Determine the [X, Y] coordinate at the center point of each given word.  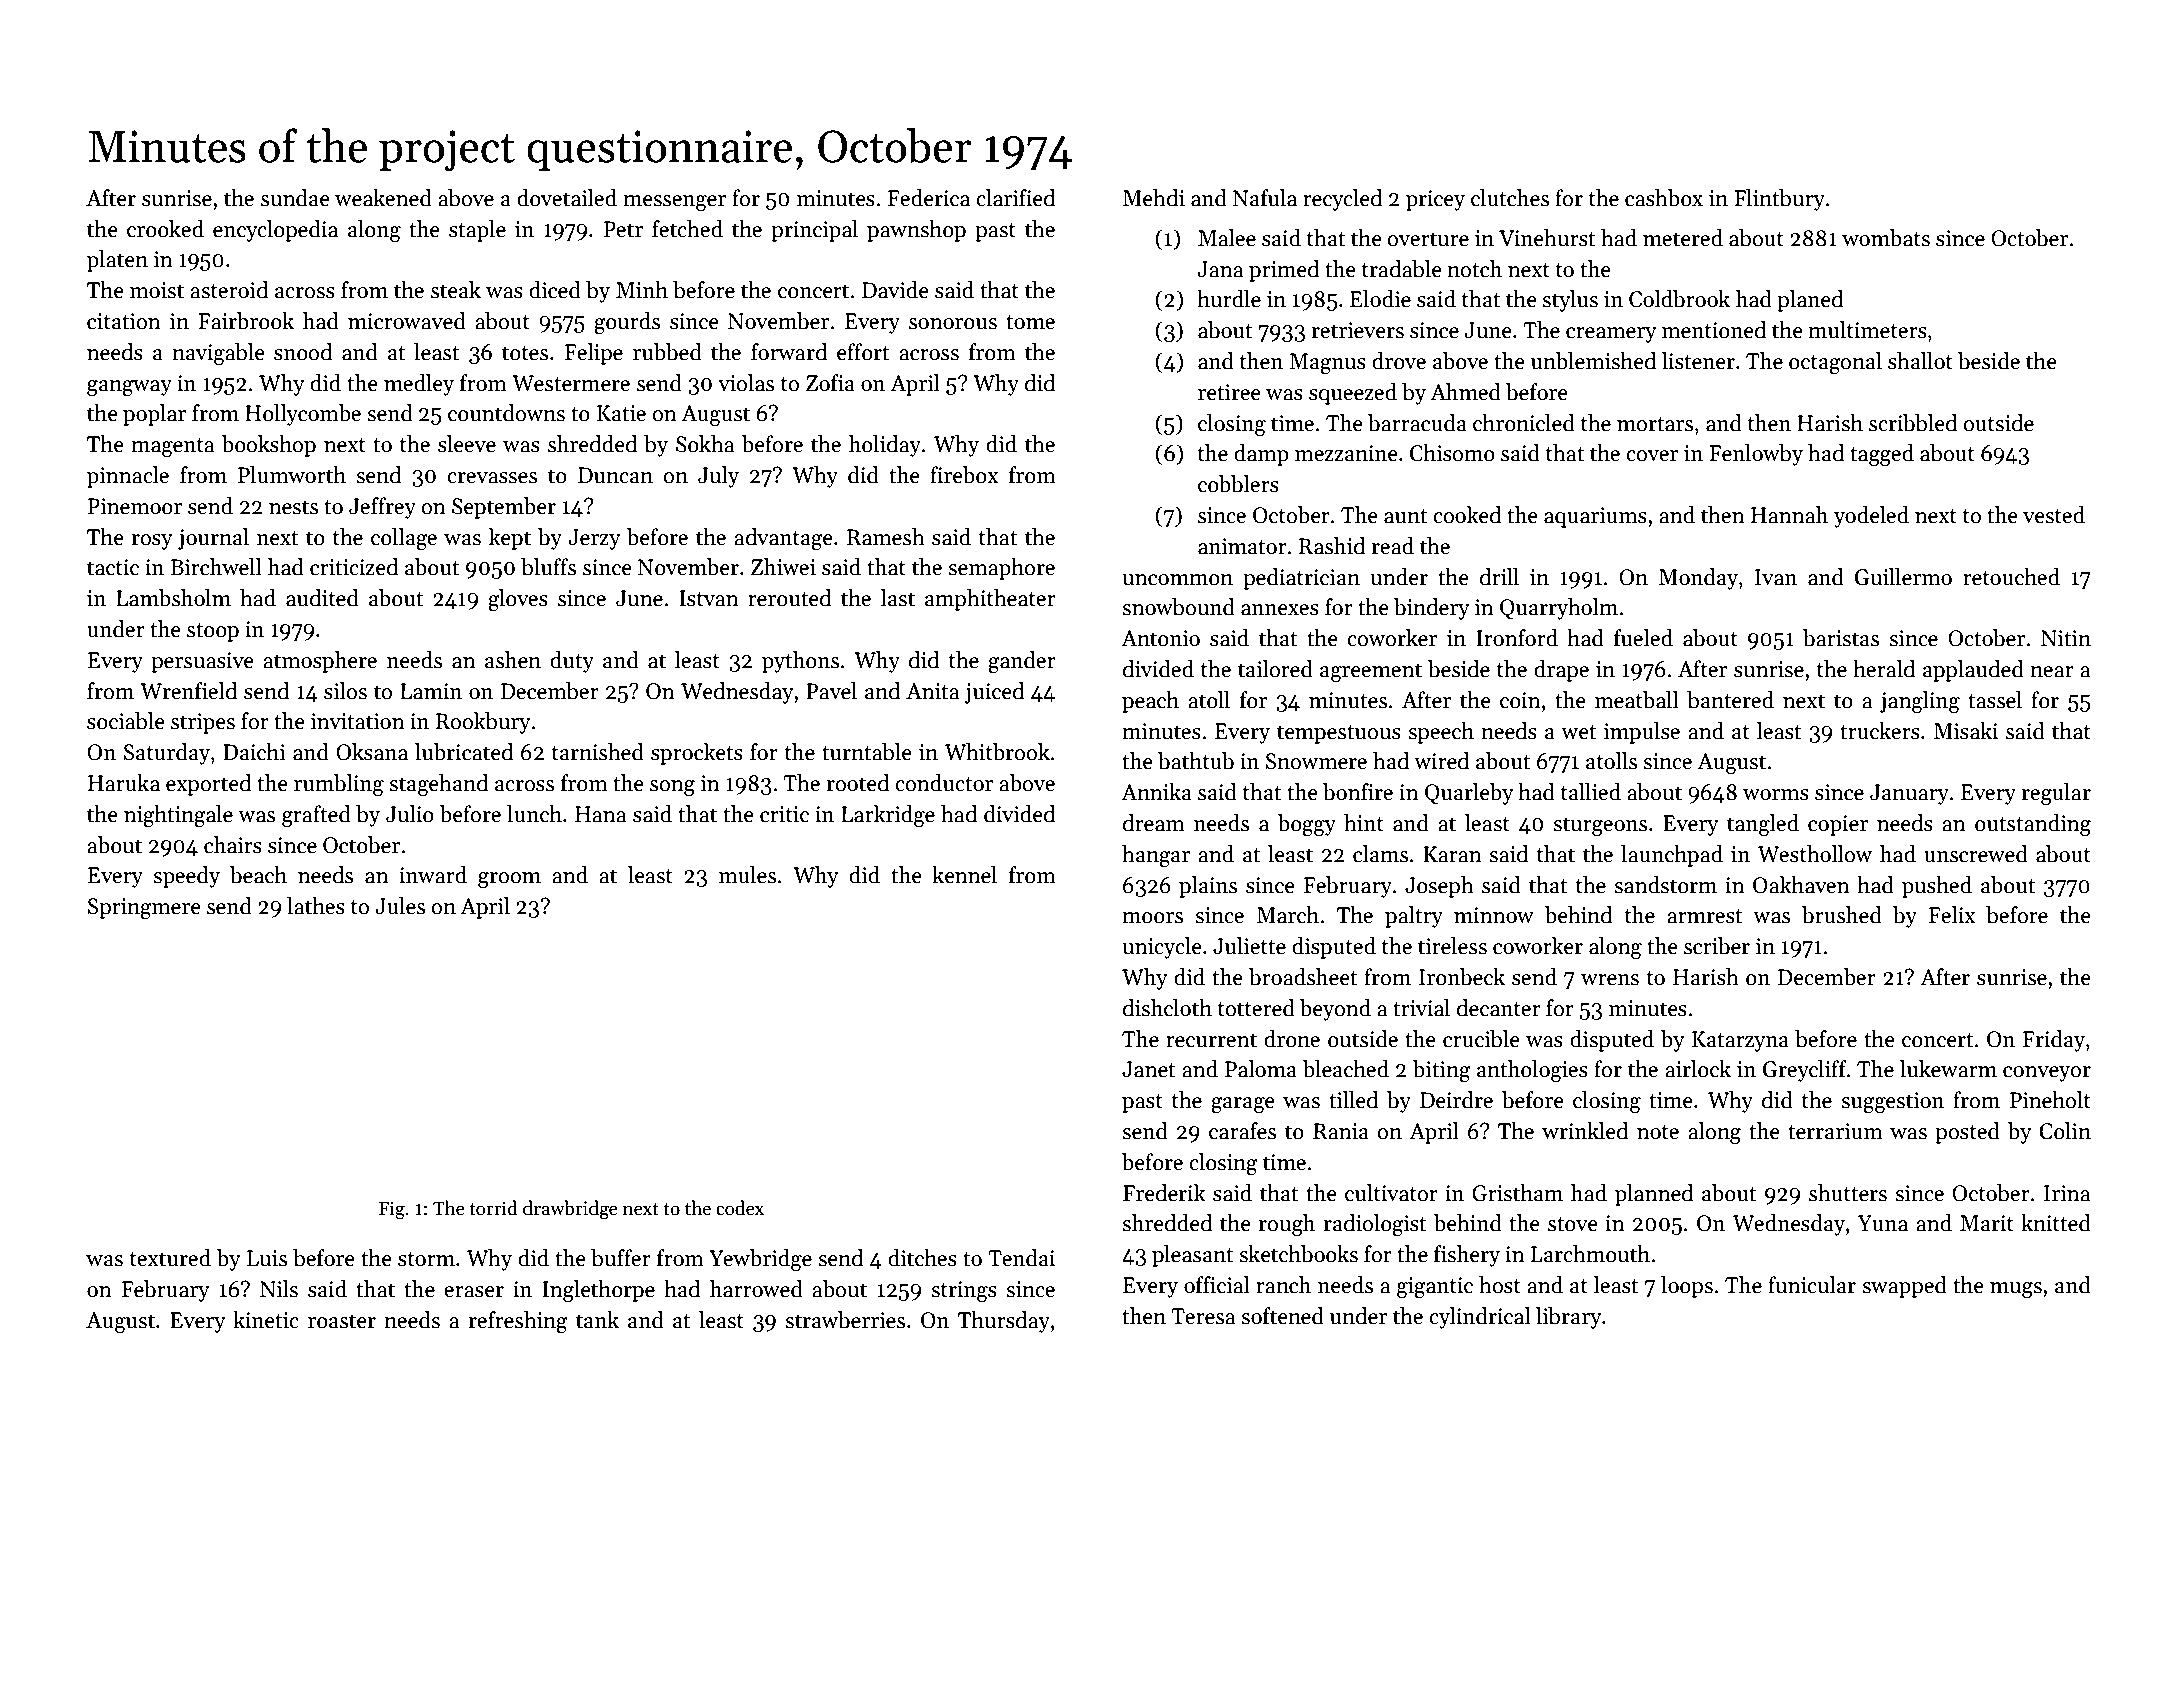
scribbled [1913, 423]
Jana [1221, 269]
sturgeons [1600, 826]
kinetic [266, 1320]
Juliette [1249, 946]
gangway [129, 388]
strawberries [845, 1320]
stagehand [438, 785]
